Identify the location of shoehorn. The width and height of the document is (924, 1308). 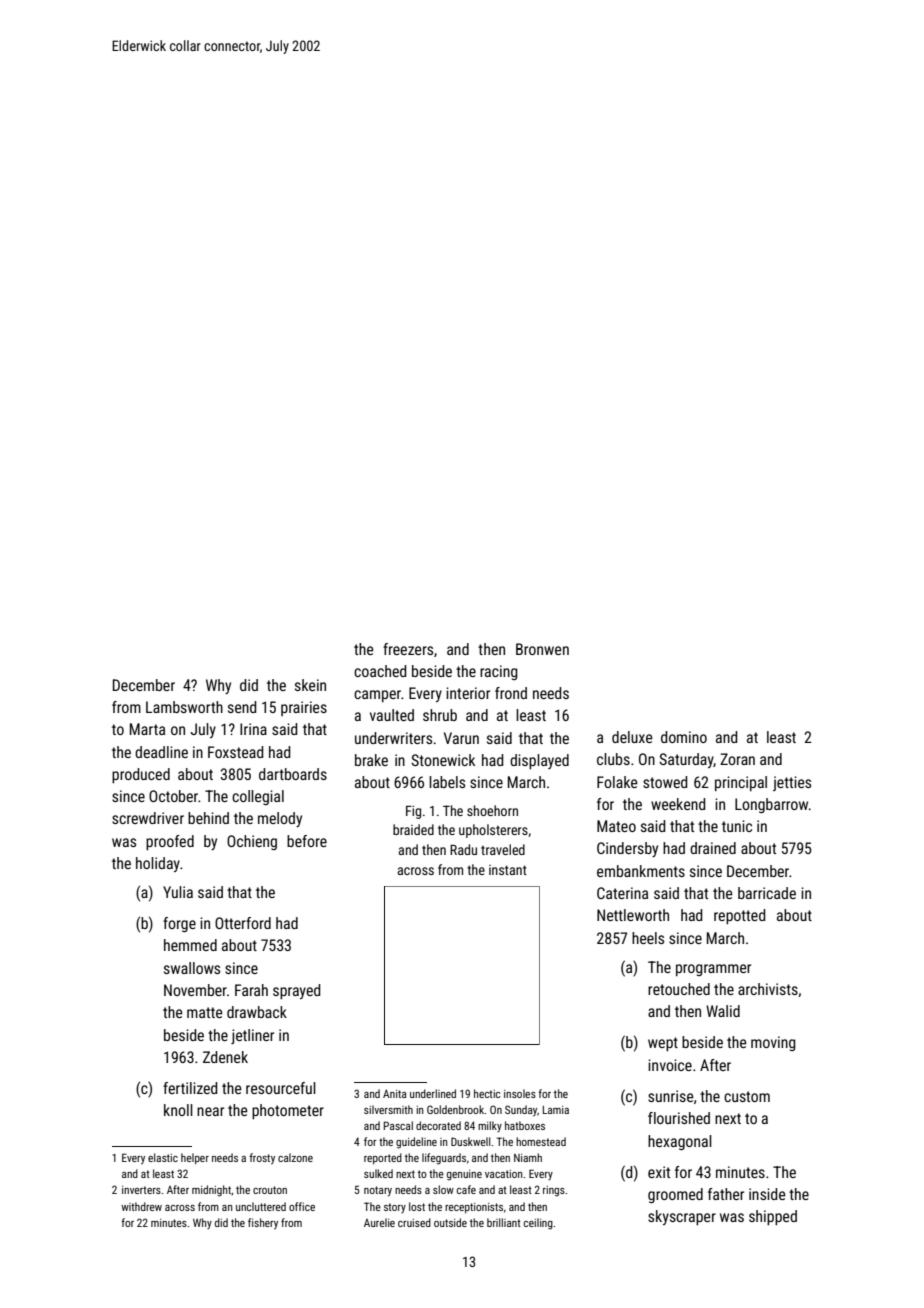
(492, 810).
